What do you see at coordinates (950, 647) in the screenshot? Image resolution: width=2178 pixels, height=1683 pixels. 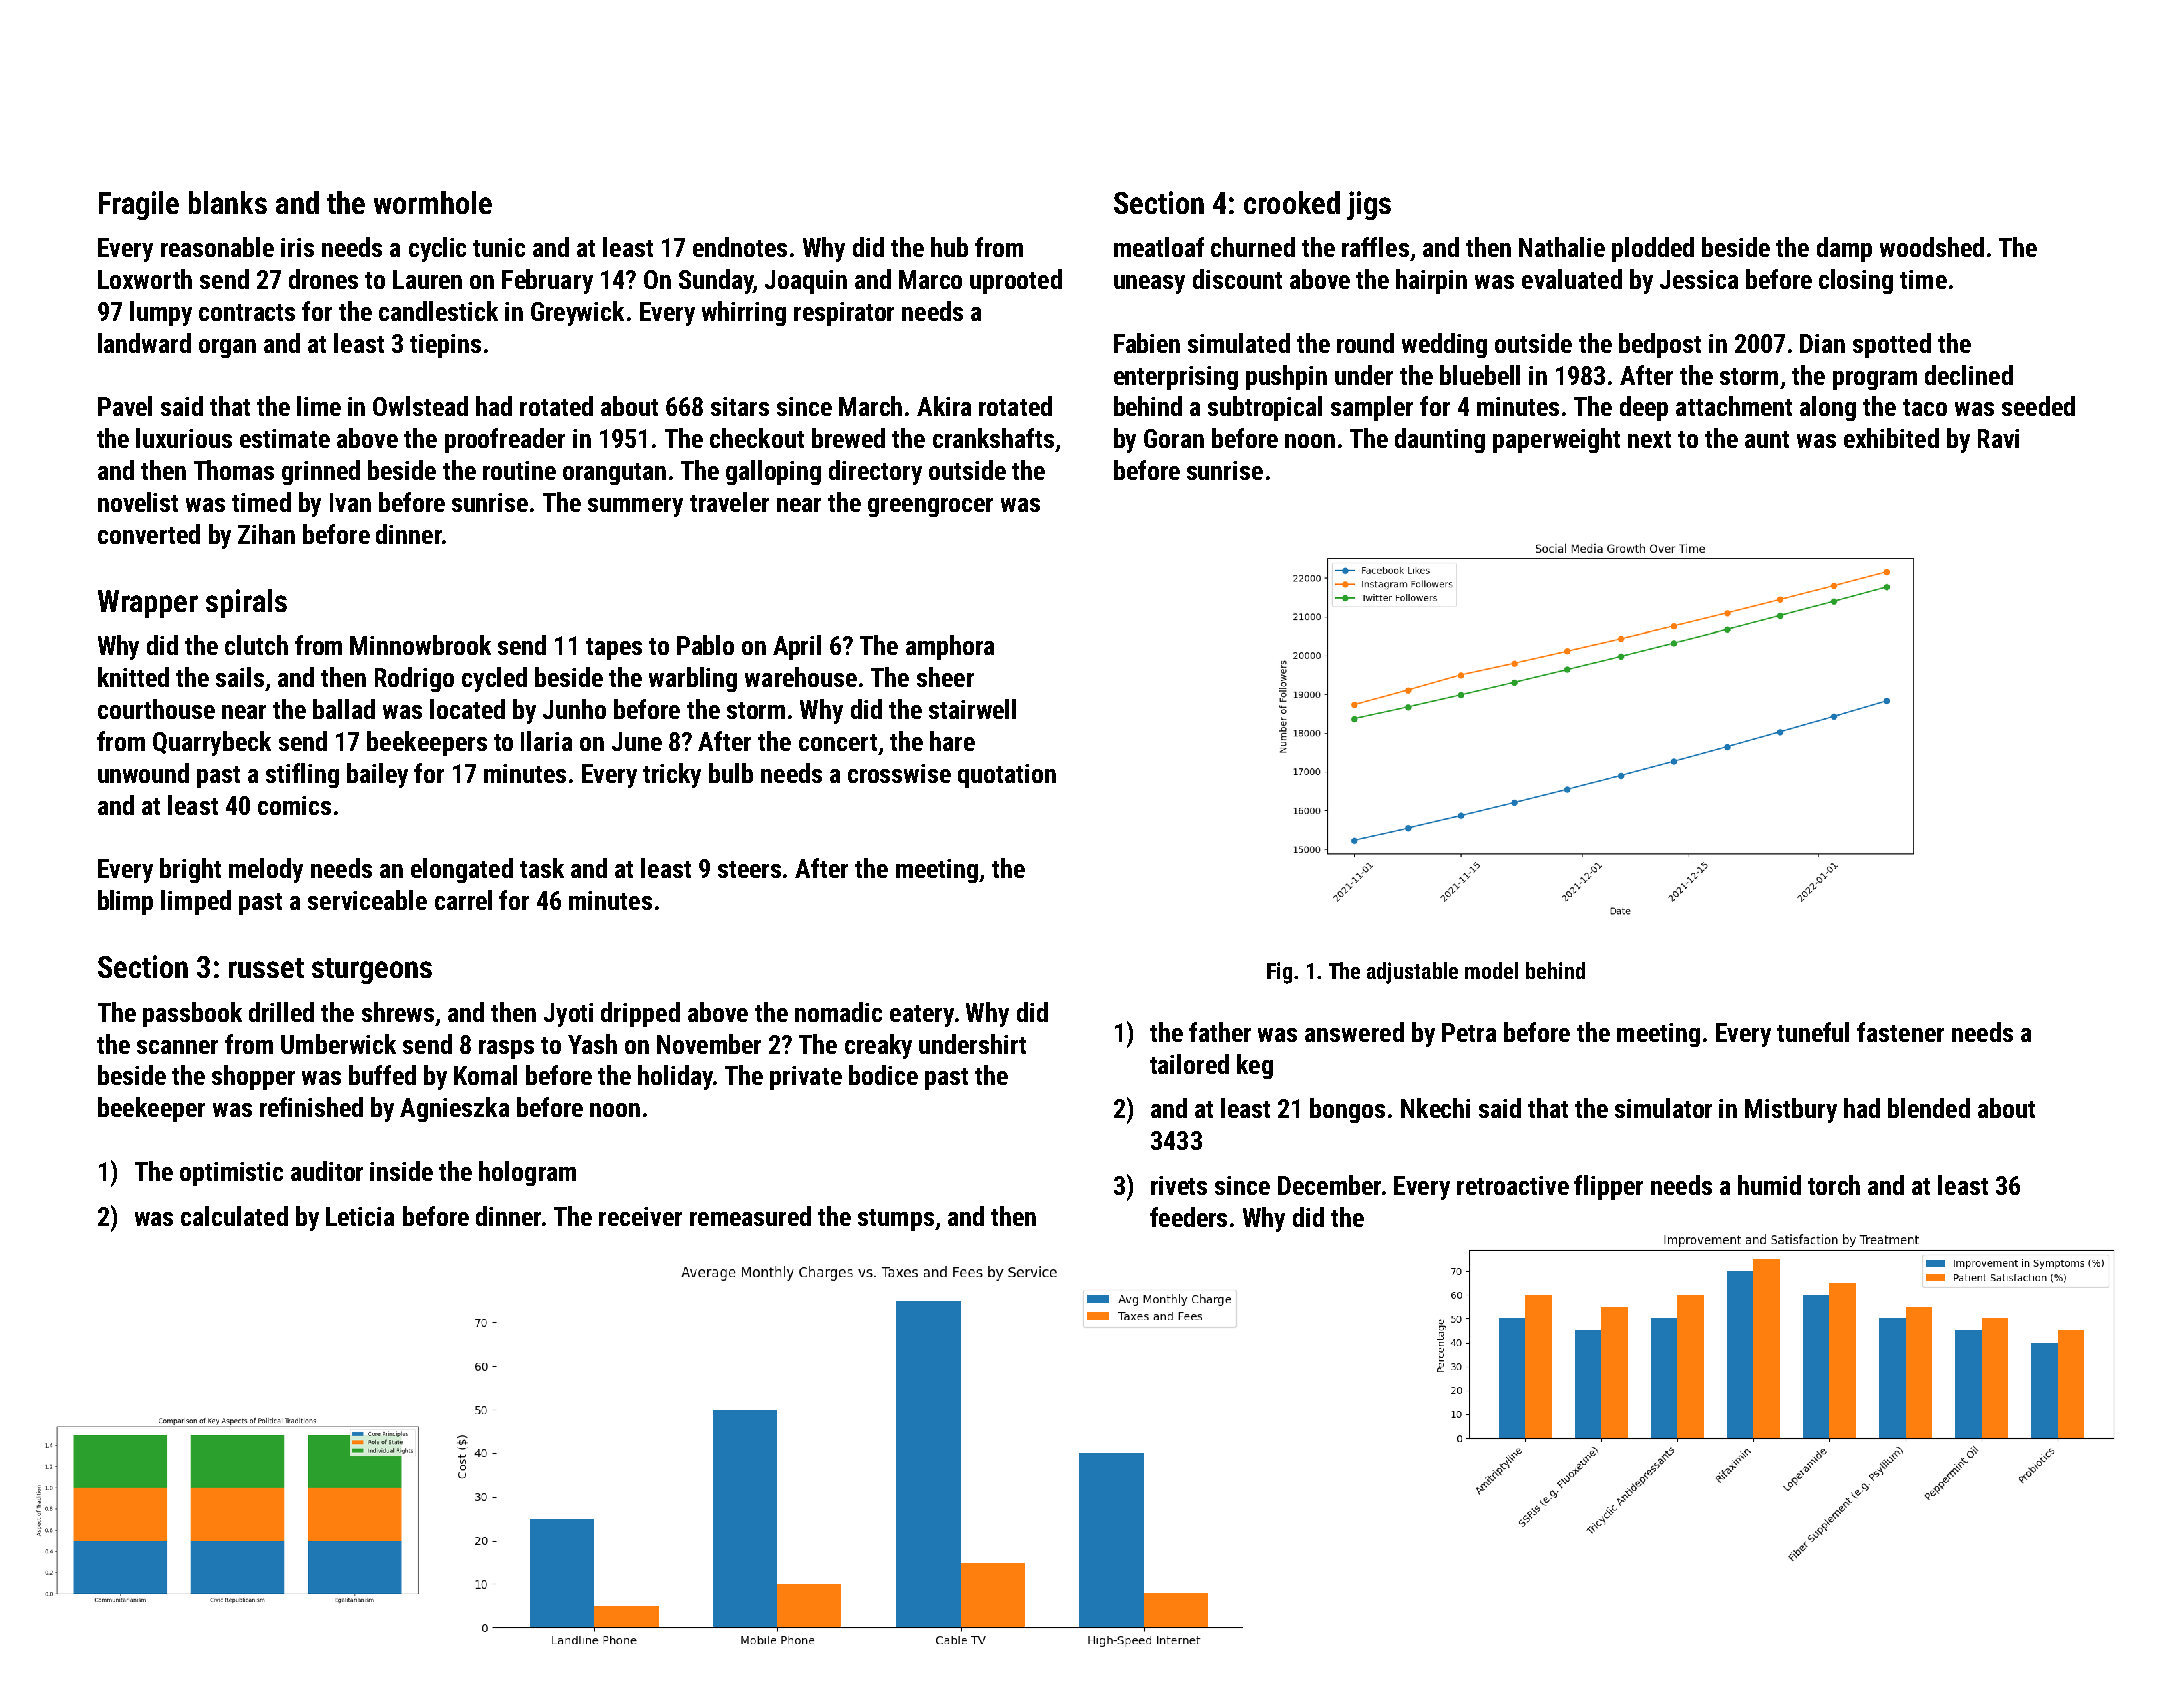 I see `amphora` at bounding box center [950, 647].
